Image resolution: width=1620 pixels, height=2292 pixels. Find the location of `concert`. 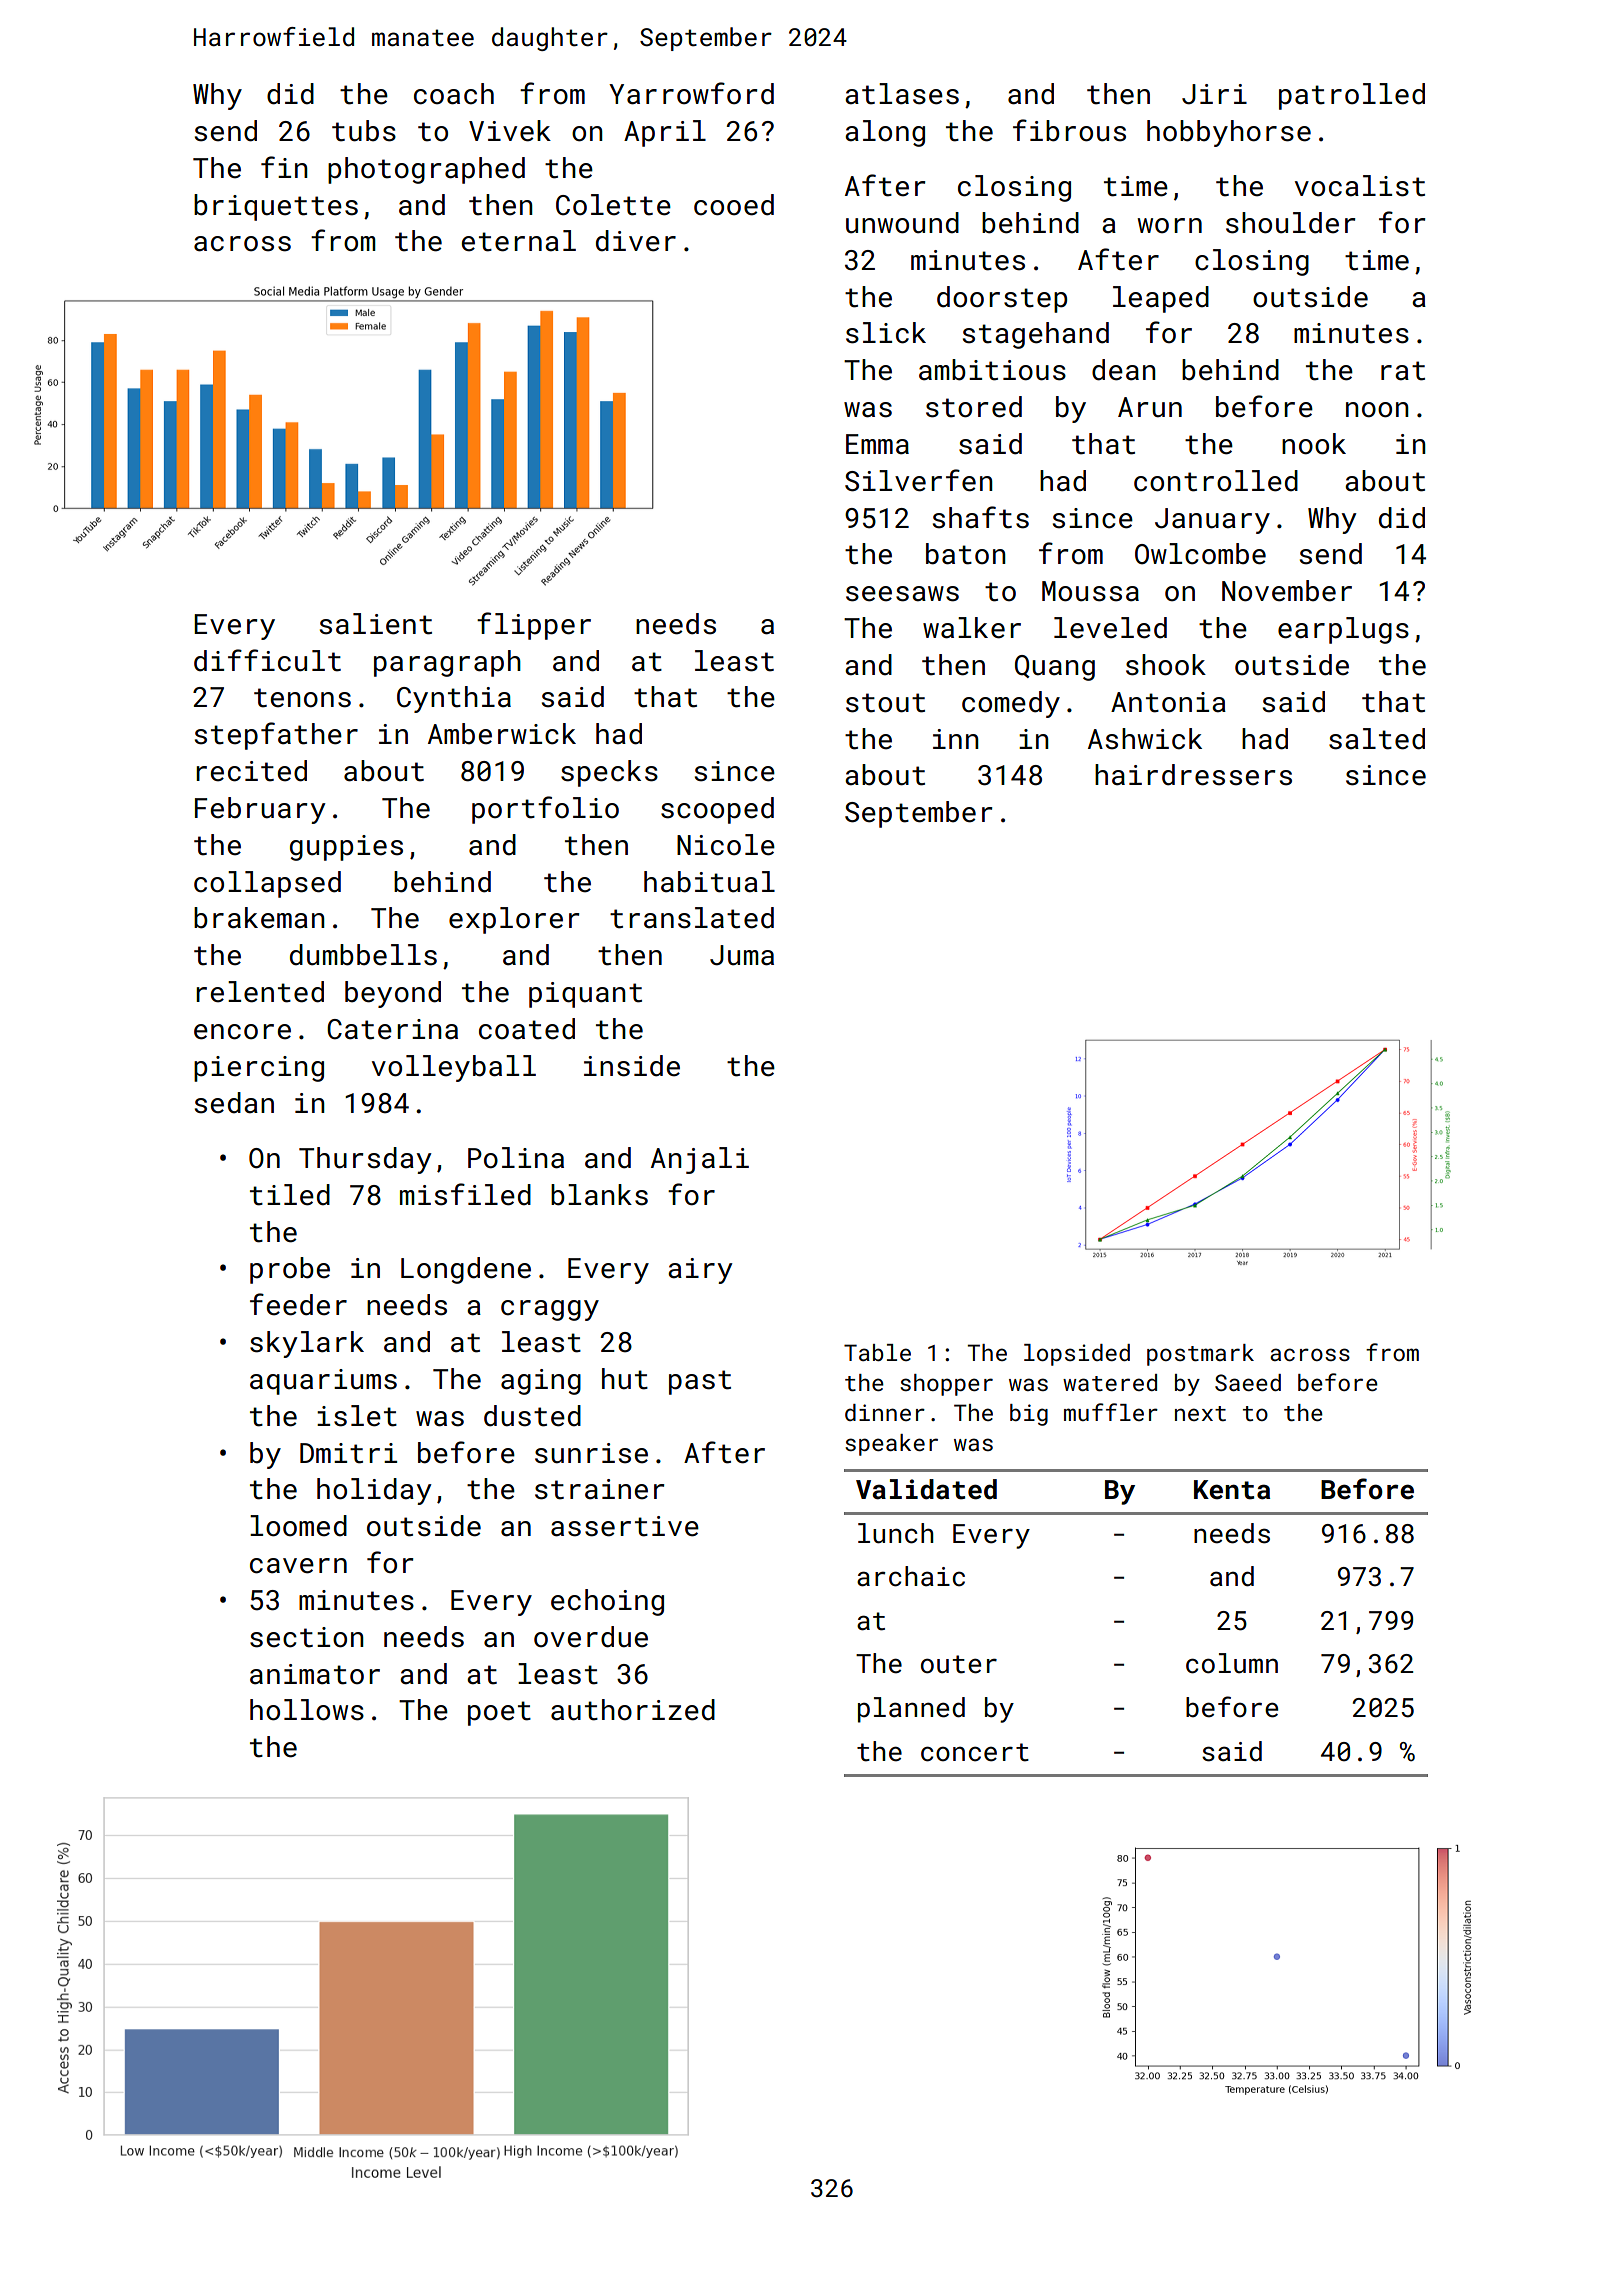

concert is located at coordinates (975, 1752).
